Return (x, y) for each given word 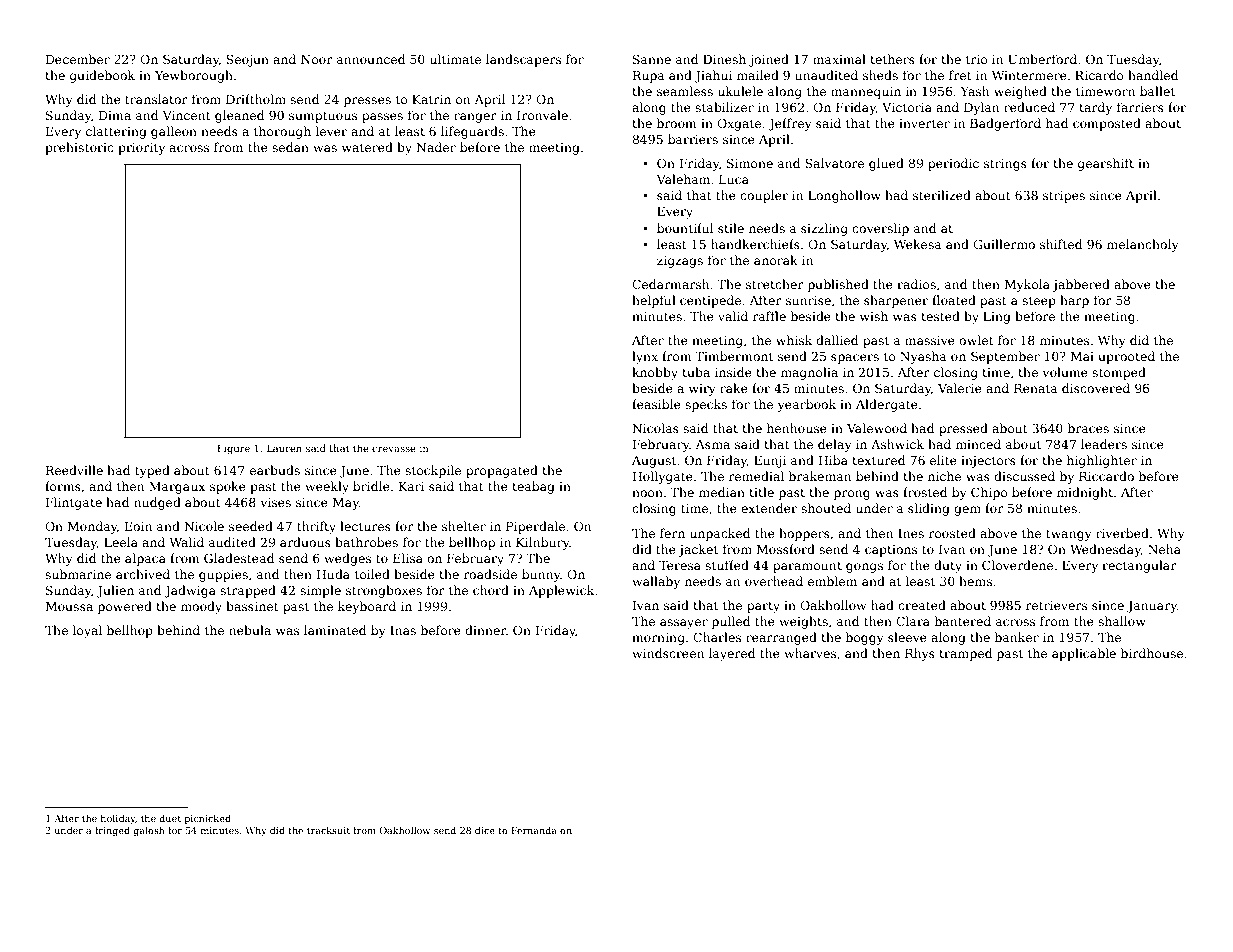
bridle (371, 486)
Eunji (770, 462)
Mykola (1027, 285)
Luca (734, 179)
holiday (118, 819)
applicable (1084, 654)
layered (732, 654)
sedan (290, 147)
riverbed (1122, 533)
